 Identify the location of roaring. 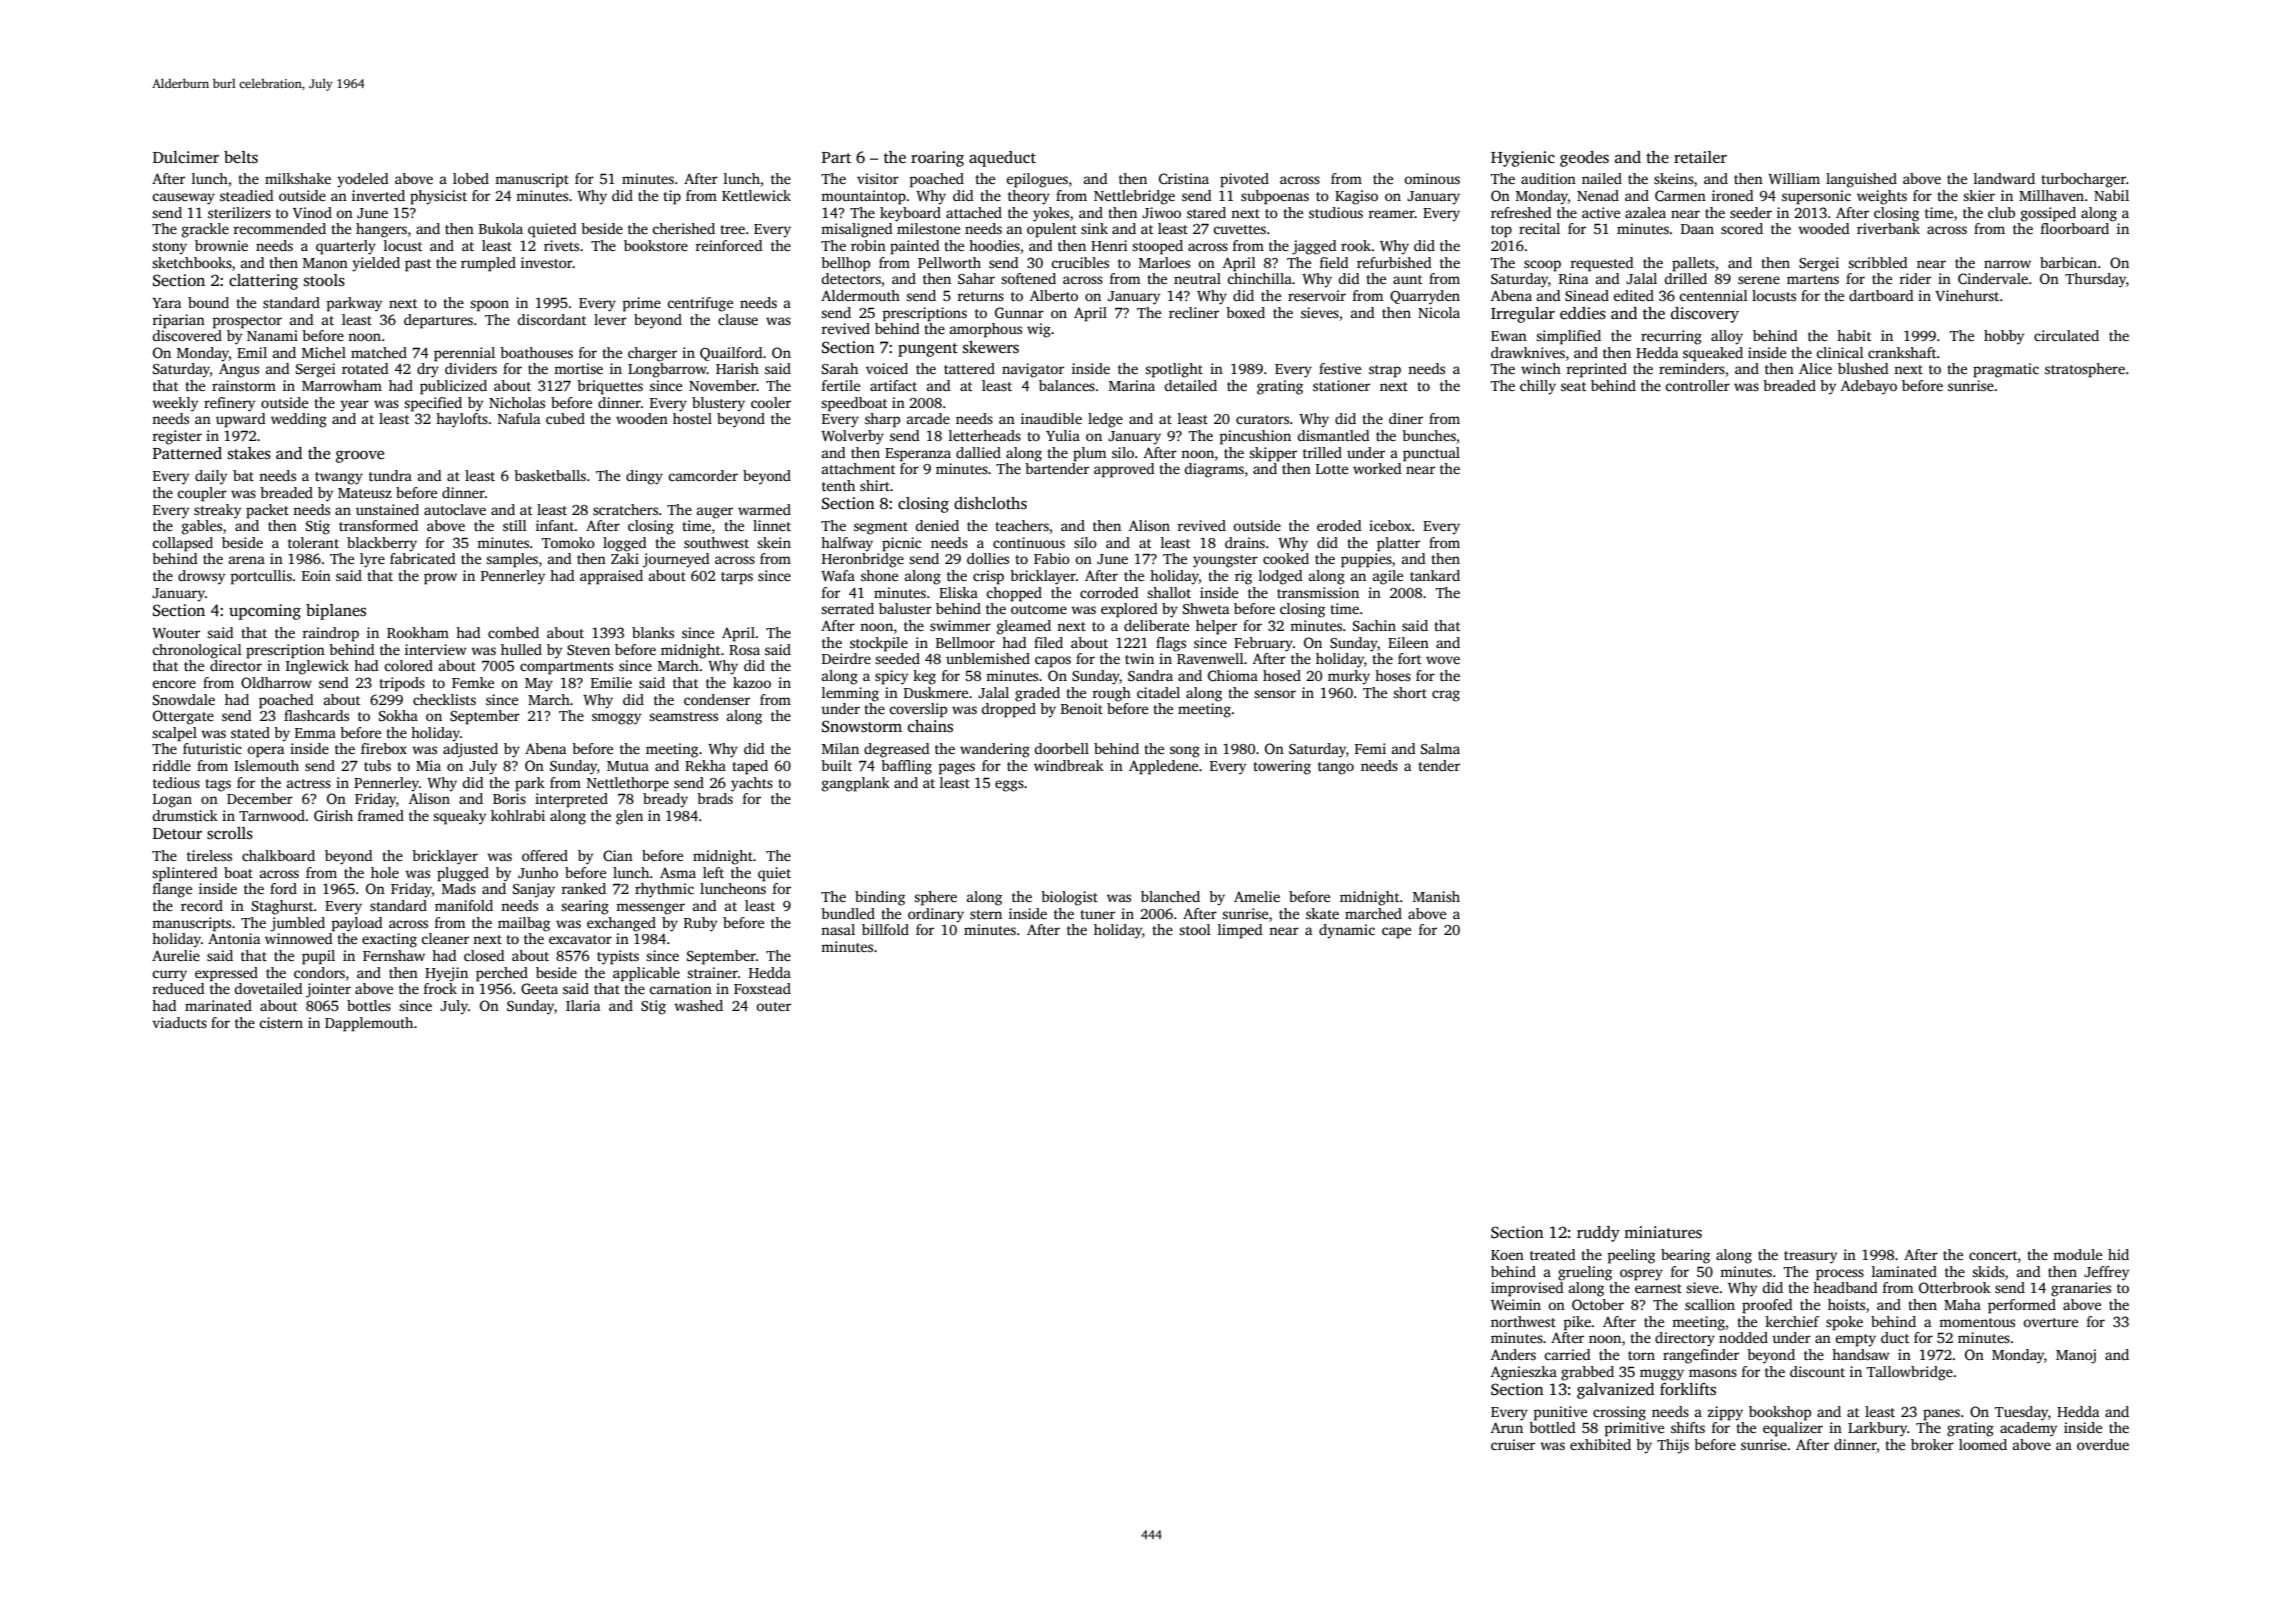
(937, 159).
